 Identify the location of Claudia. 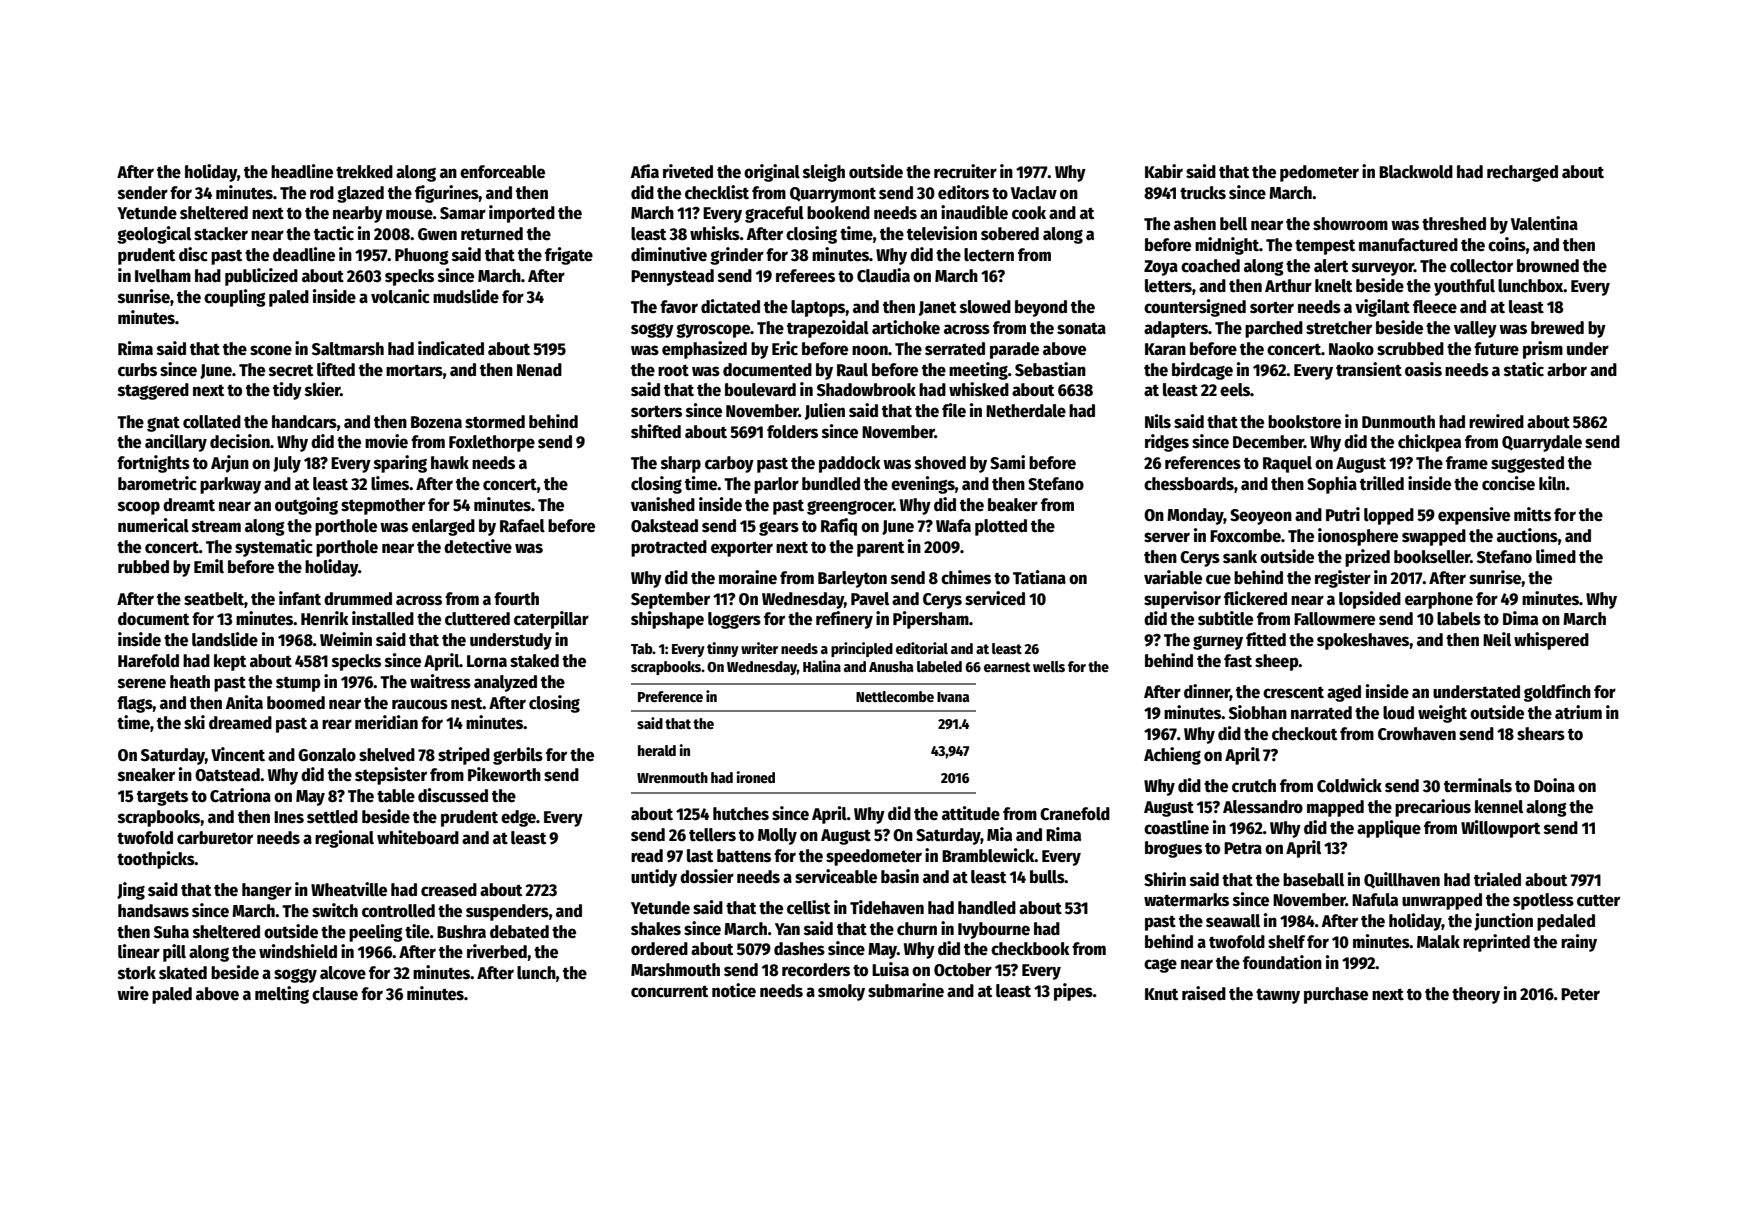
(883, 275).
